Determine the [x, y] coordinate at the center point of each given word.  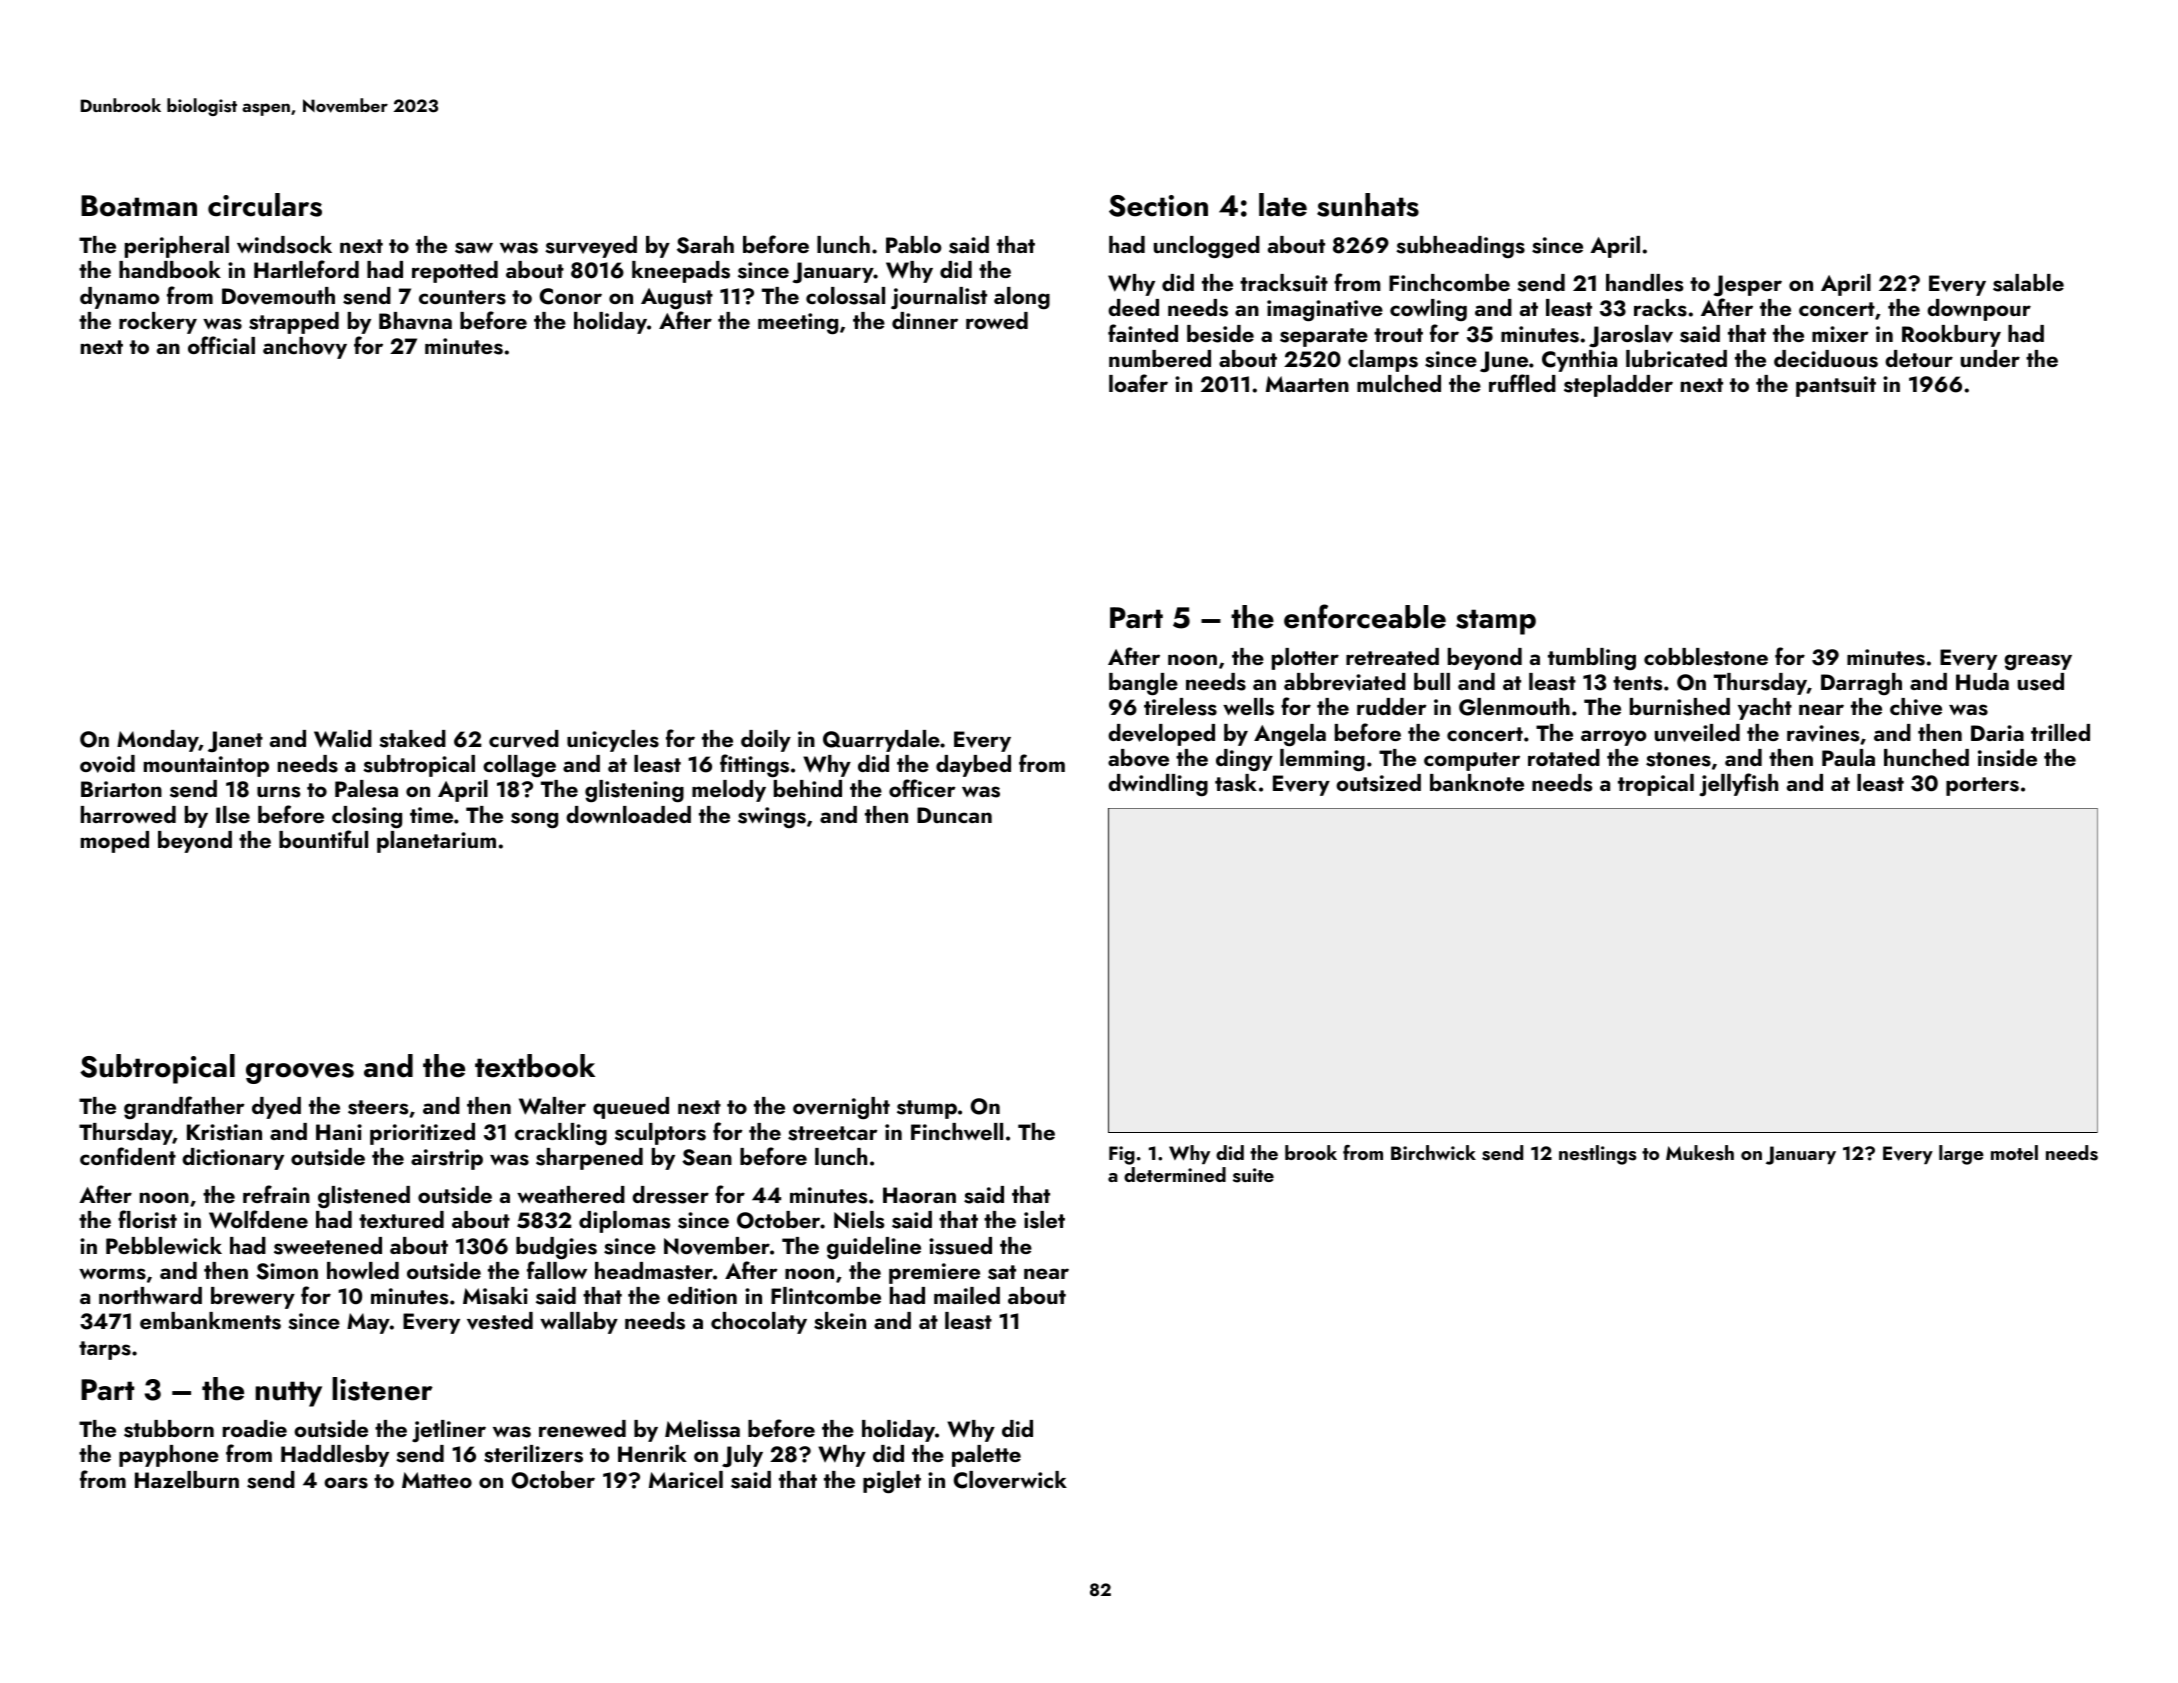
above [1138, 758]
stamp [1496, 622]
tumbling [1592, 659]
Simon [287, 1271]
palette [986, 1456]
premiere [934, 1273]
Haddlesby [335, 1456]
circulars [265, 205]
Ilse [233, 815]
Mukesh [1700, 1153]
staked [412, 739]
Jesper [1748, 286]
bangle [1143, 684]
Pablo [914, 244]
